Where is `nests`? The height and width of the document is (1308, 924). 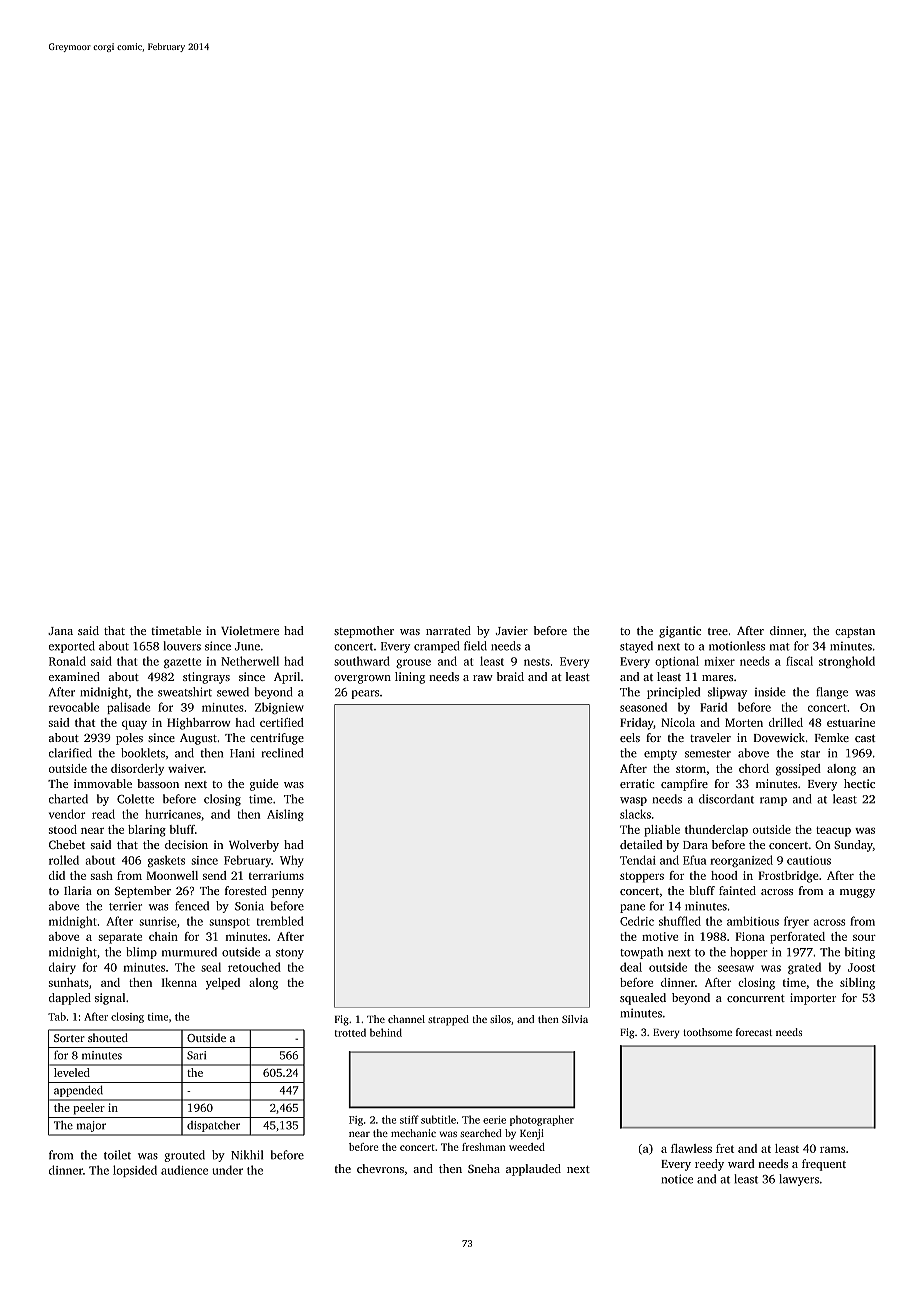 nests is located at coordinates (537, 662).
